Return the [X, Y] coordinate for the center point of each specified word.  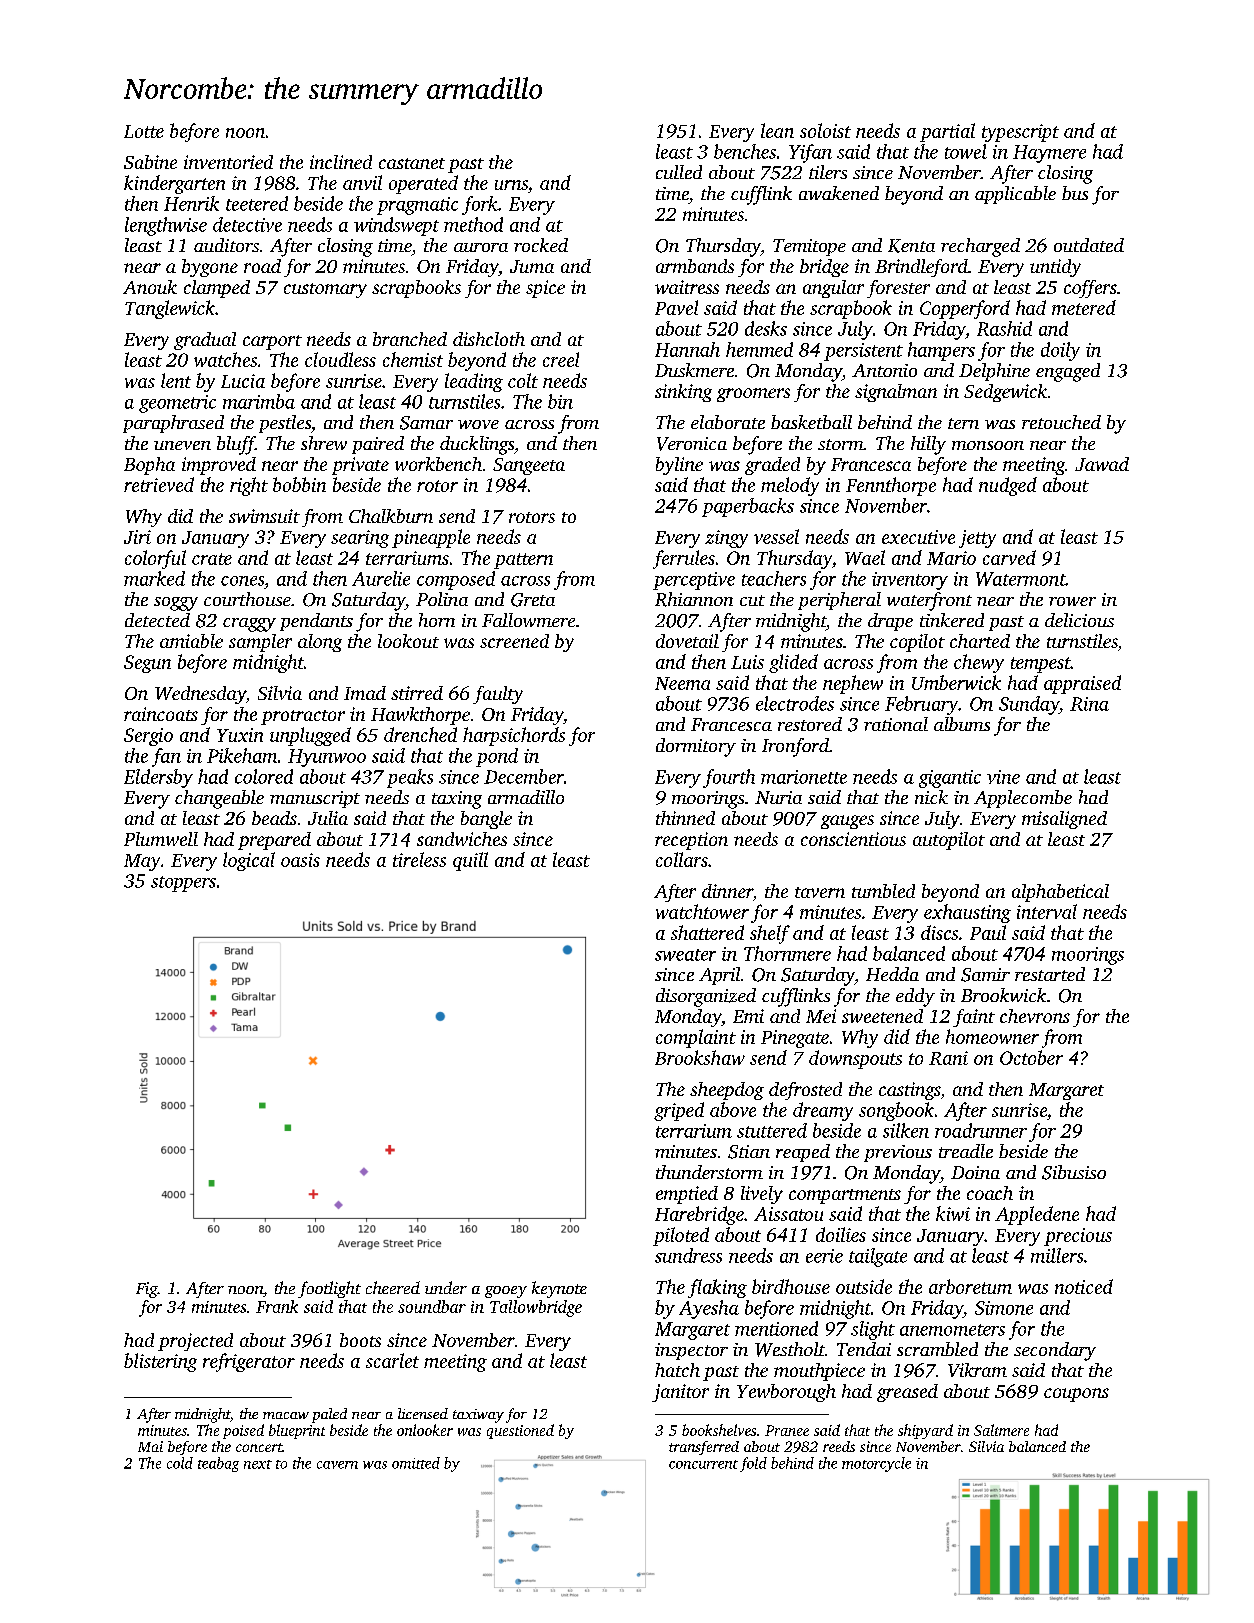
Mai [150, 1446]
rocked [541, 245]
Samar [426, 423]
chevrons [1035, 1016]
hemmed [759, 349]
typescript [1020, 133]
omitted [416, 1463]
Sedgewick [1005, 393]
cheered [393, 1287]
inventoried [228, 162]
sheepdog [727, 1091]
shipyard [925, 1431]
